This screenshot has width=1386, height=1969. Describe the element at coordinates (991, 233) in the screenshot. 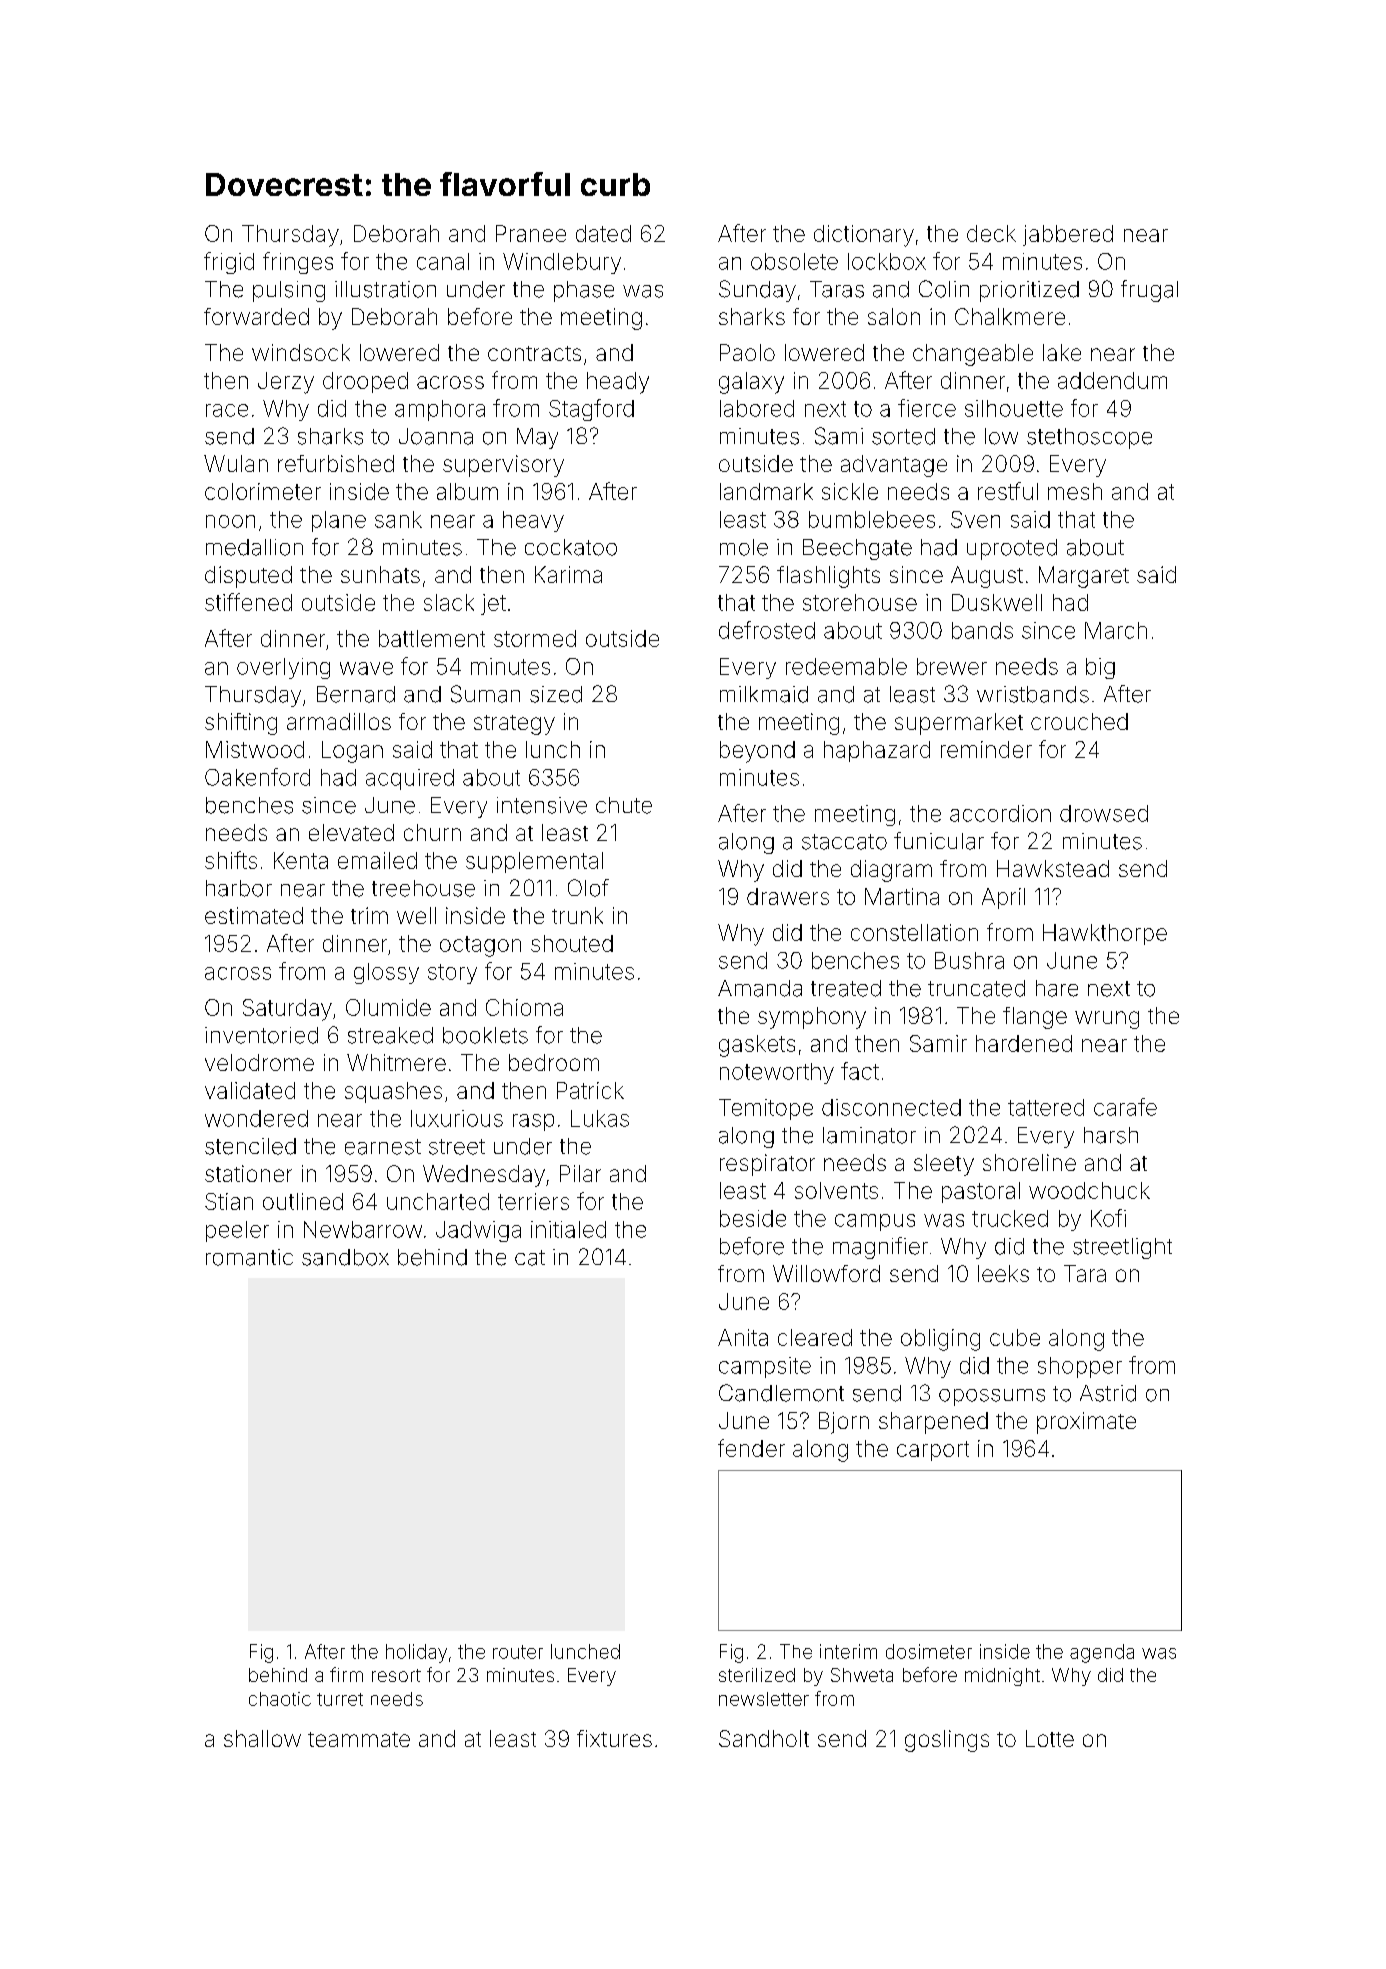

I see `deck` at that location.
